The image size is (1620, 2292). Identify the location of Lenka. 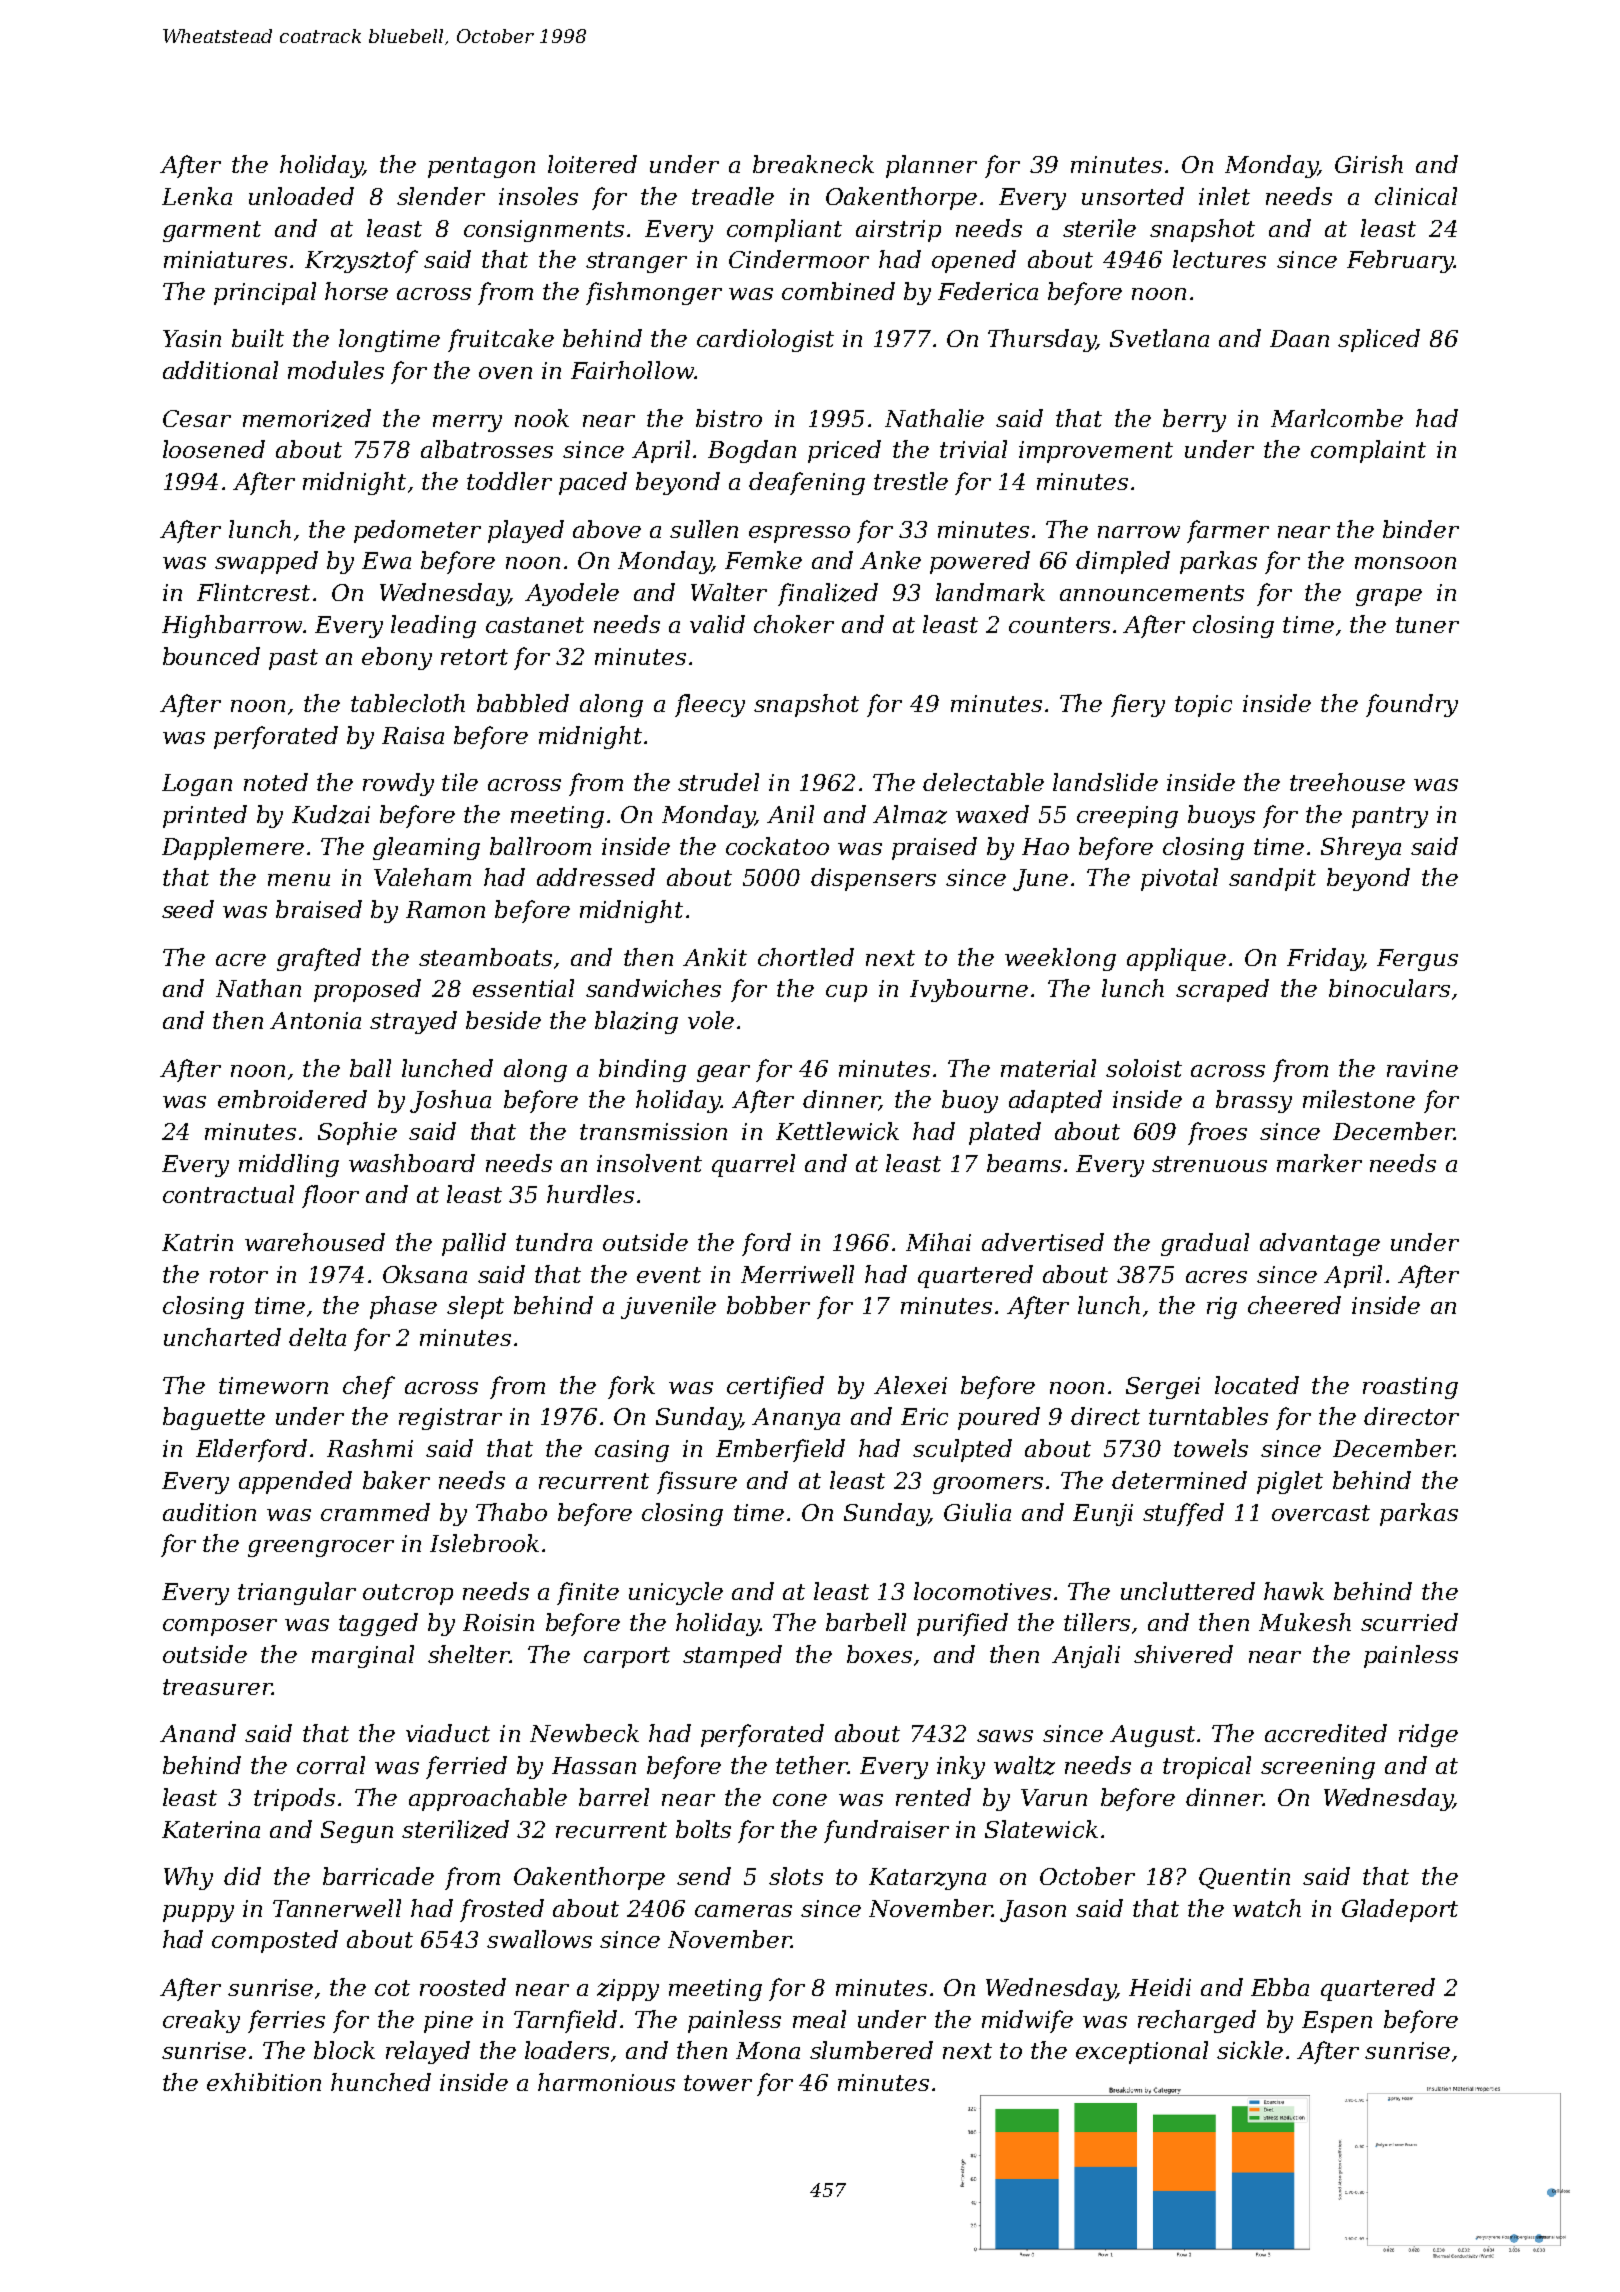
(197, 196).
